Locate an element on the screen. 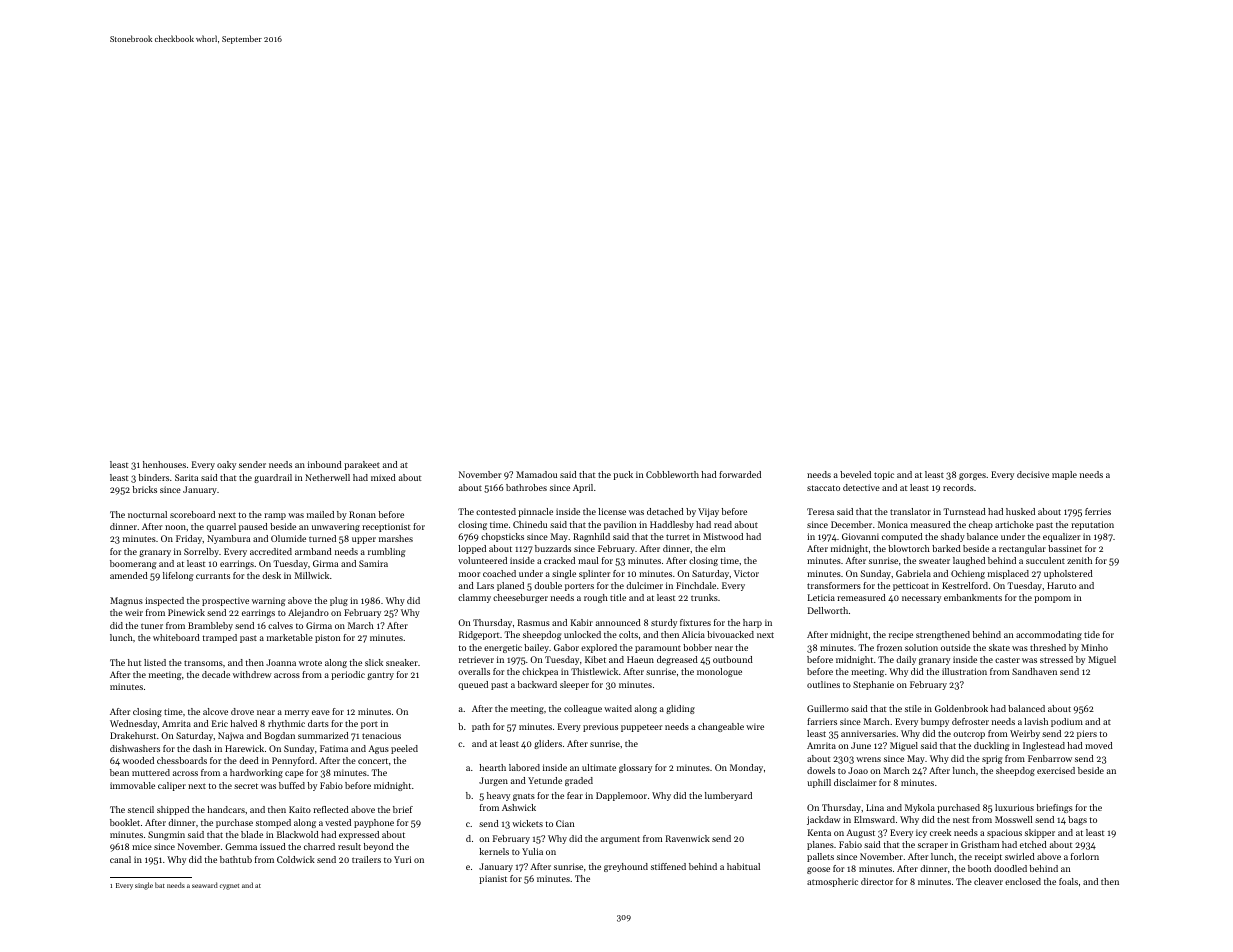 This screenshot has height=952, width=1233. Millwick is located at coordinates (311, 575).
